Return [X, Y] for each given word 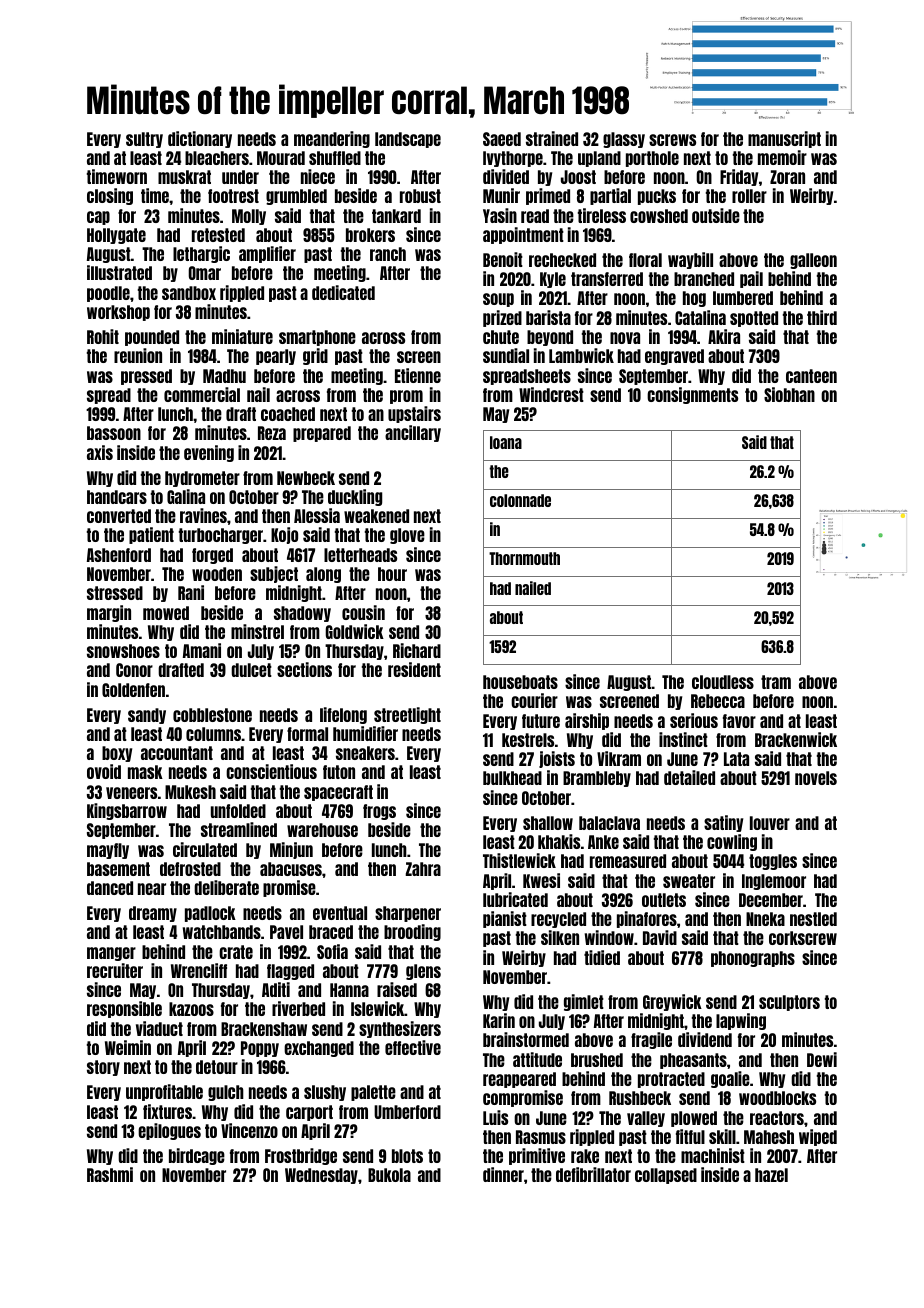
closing [110, 196]
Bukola [389, 1175]
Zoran [787, 177]
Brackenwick [796, 739]
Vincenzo [249, 1130]
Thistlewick [519, 860]
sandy [147, 716]
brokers [370, 235]
